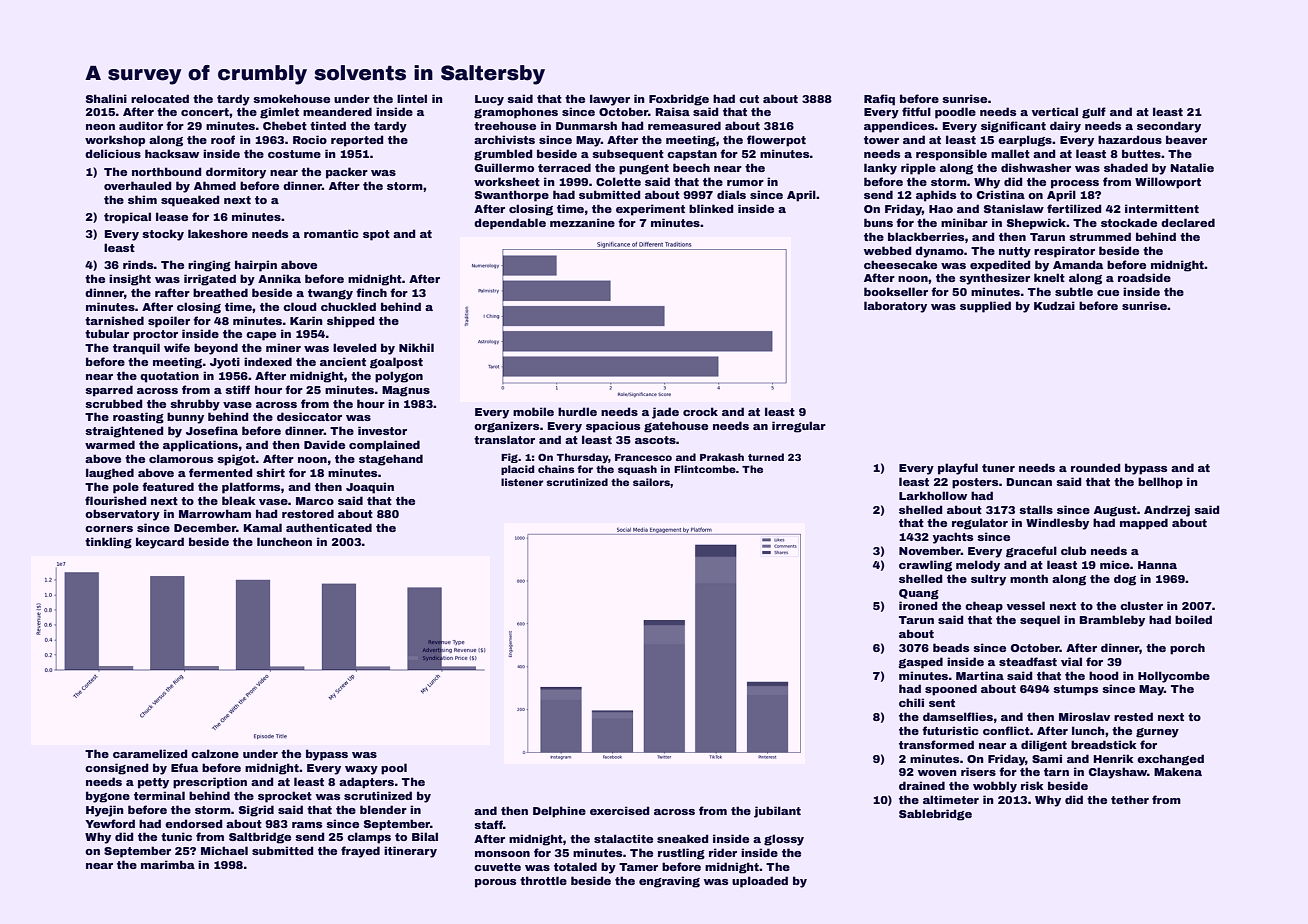 Image resolution: width=1308 pixels, height=924 pixels. What do you see at coordinates (291, 98) in the page?
I see `smokehouse` at bounding box center [291, 98].
